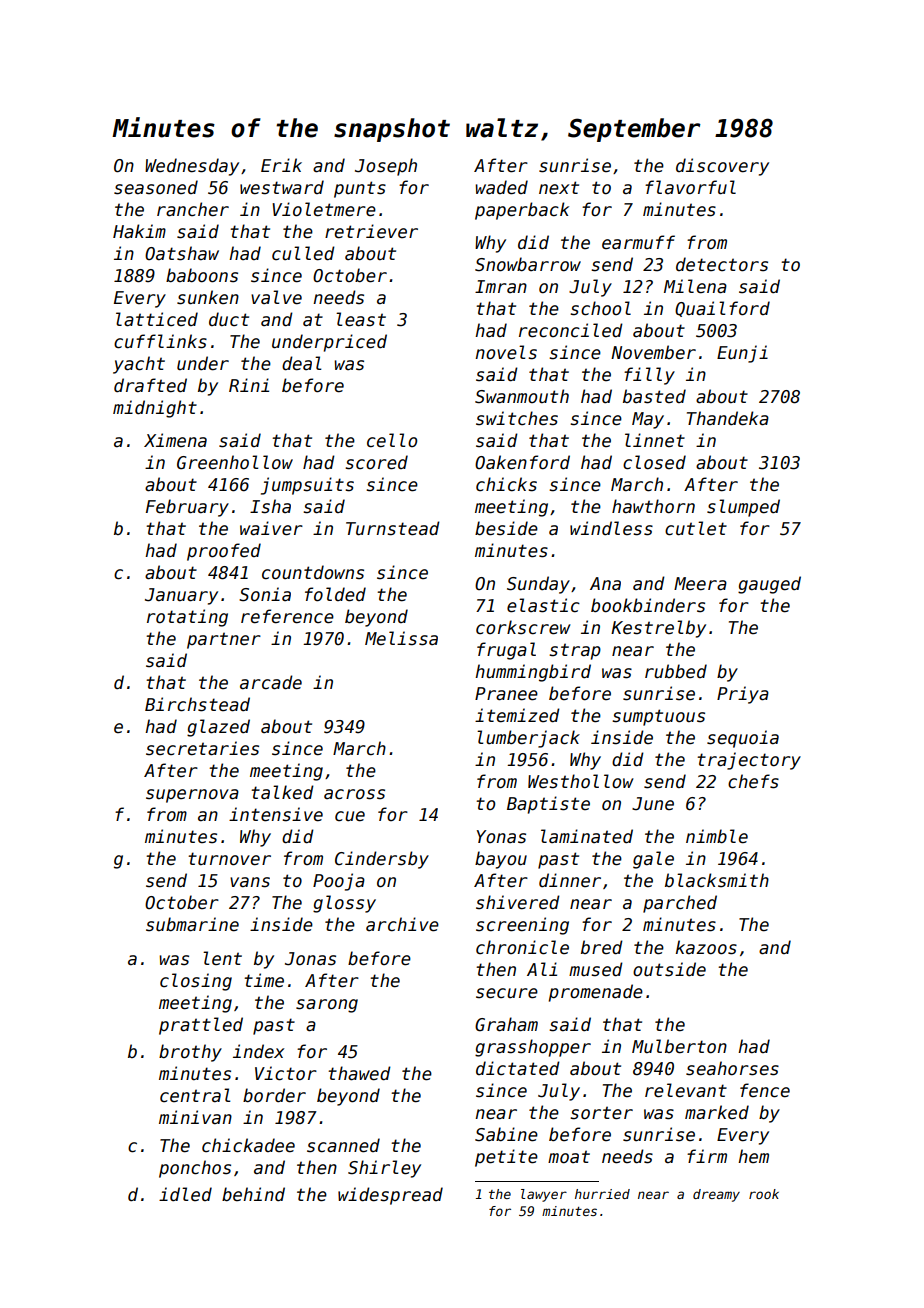  I want to click on Swanmouth, so click(522, 396).
